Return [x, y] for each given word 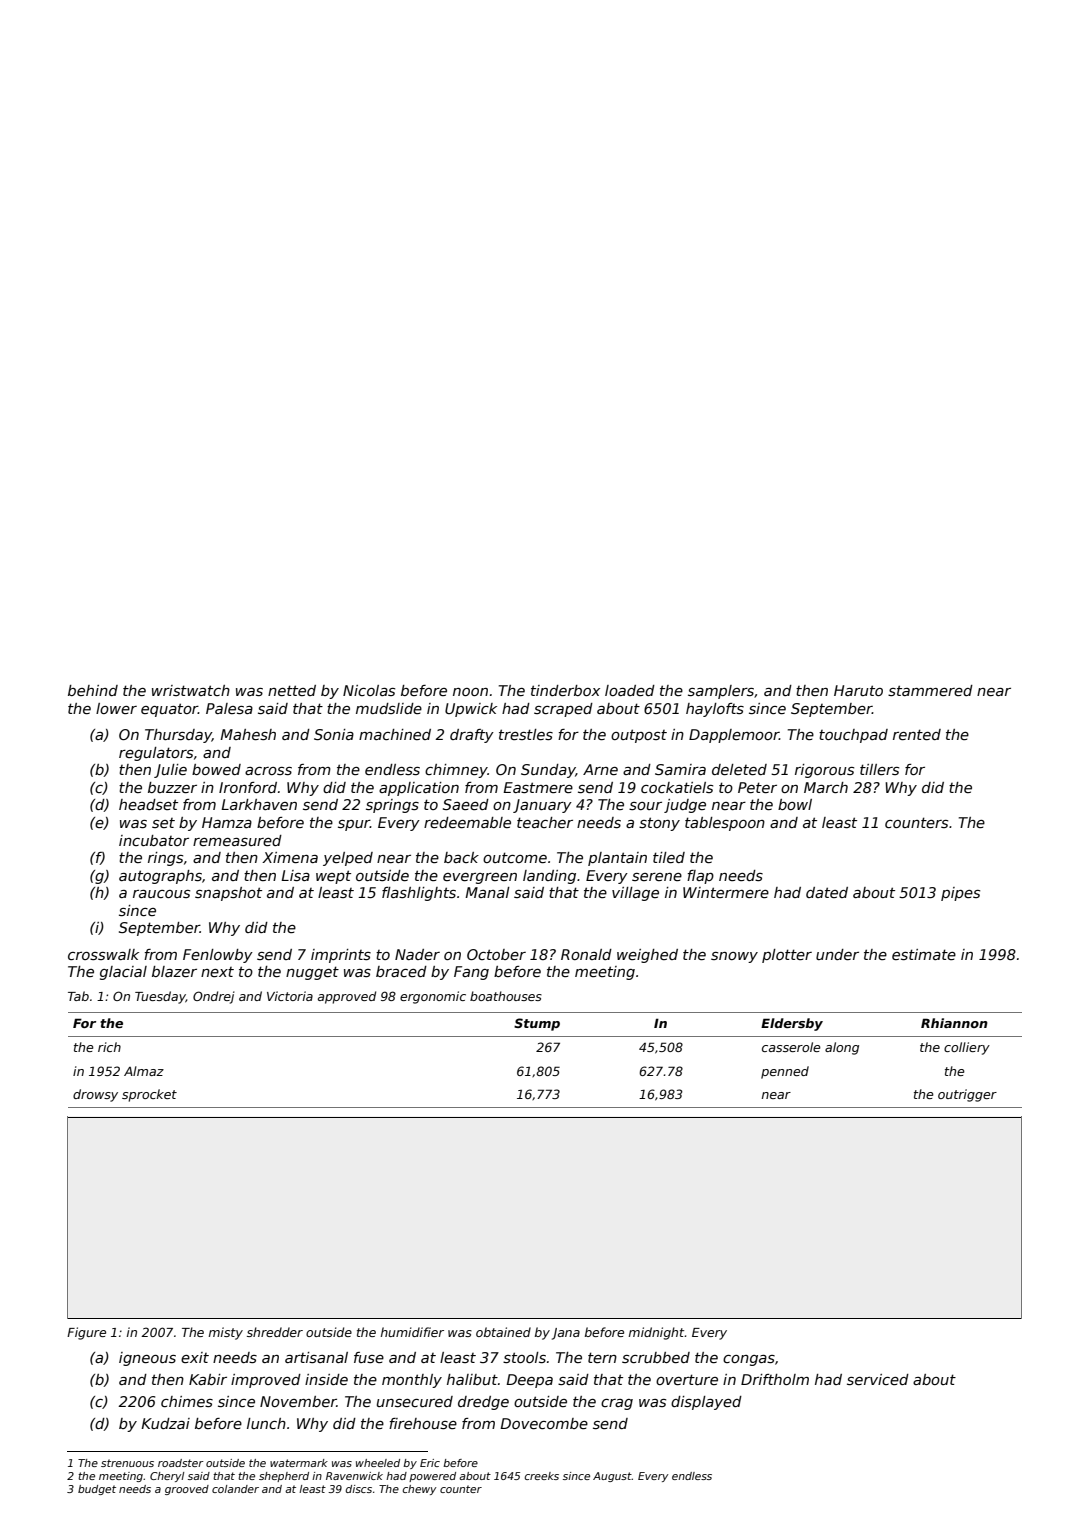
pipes [960, 894]
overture [687, 1379]
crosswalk [103, 954]
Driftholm [775, 1379]
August [612, 1477]
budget [97, 1490]
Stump [537, 1024]
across [268, 771]
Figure [86, 1333]
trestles [526, 734]
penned [785, 1072]
